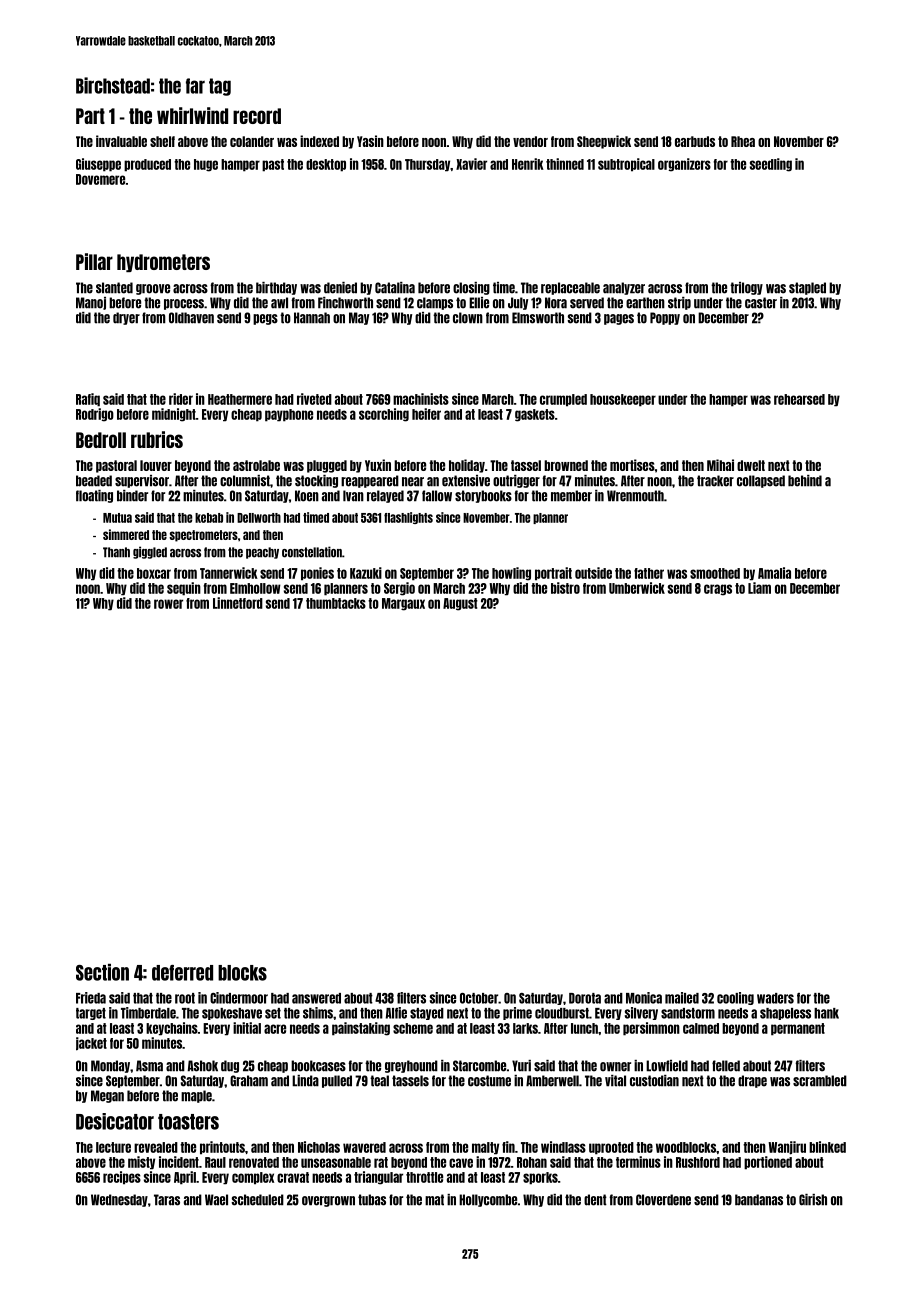 The image size is (924, 1308). Describe the element at coordinates (312, 552) in the page. I see `constellation` at that location.
